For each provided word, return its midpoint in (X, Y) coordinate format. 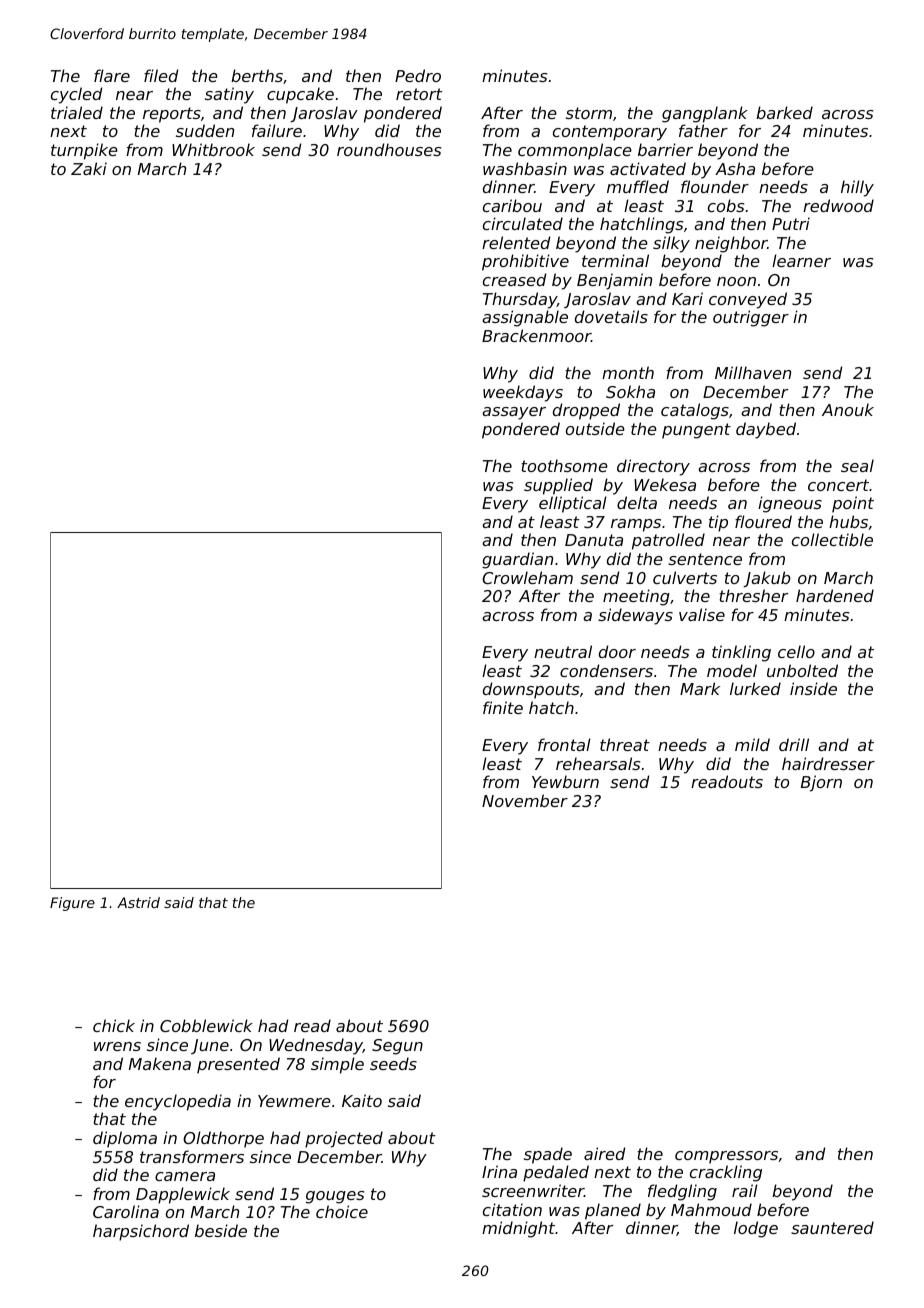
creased (514, 279)
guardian (517, 560)
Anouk (848, 409)
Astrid (138, 902)
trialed (77, 112)
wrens (117, 1046)
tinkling (741, 653)
